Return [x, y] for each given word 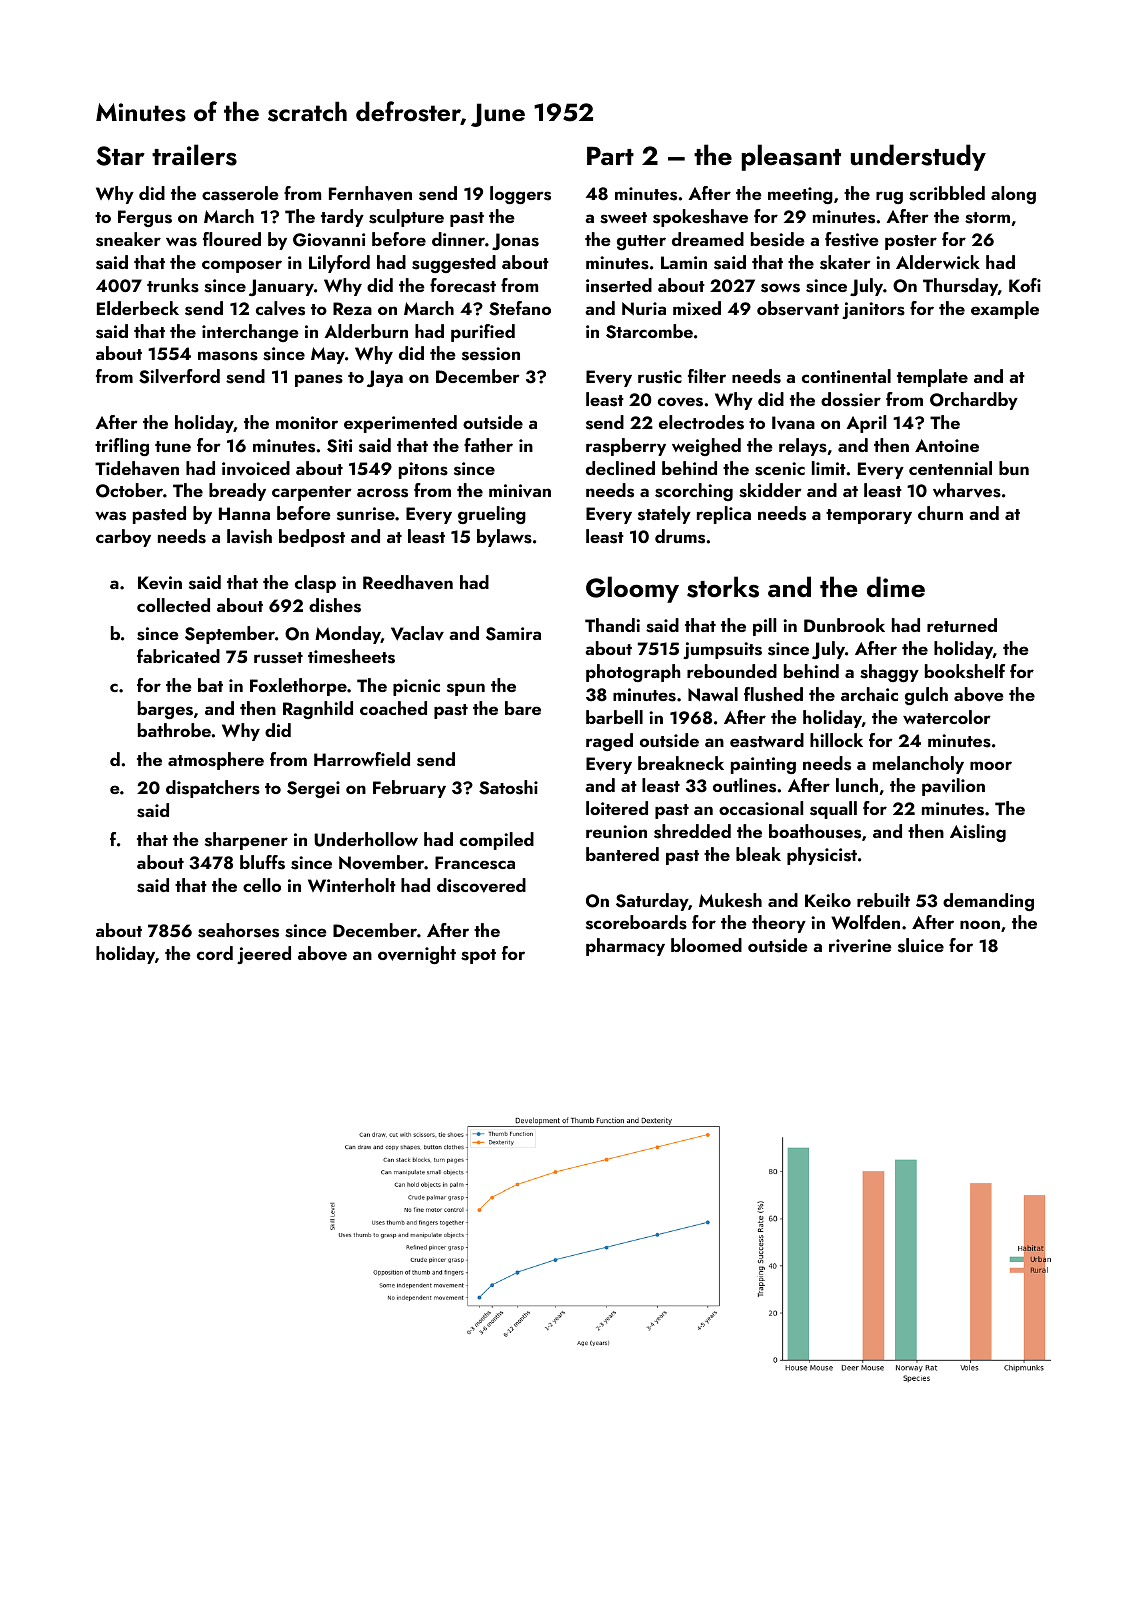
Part [610, 156]
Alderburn [366, 331]
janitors [873, 310]
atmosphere [216, 761]
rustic [660, 377]
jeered [264, 955]
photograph [633, 673]
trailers [194, 155]
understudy [918, 157]
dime [896, 587]
